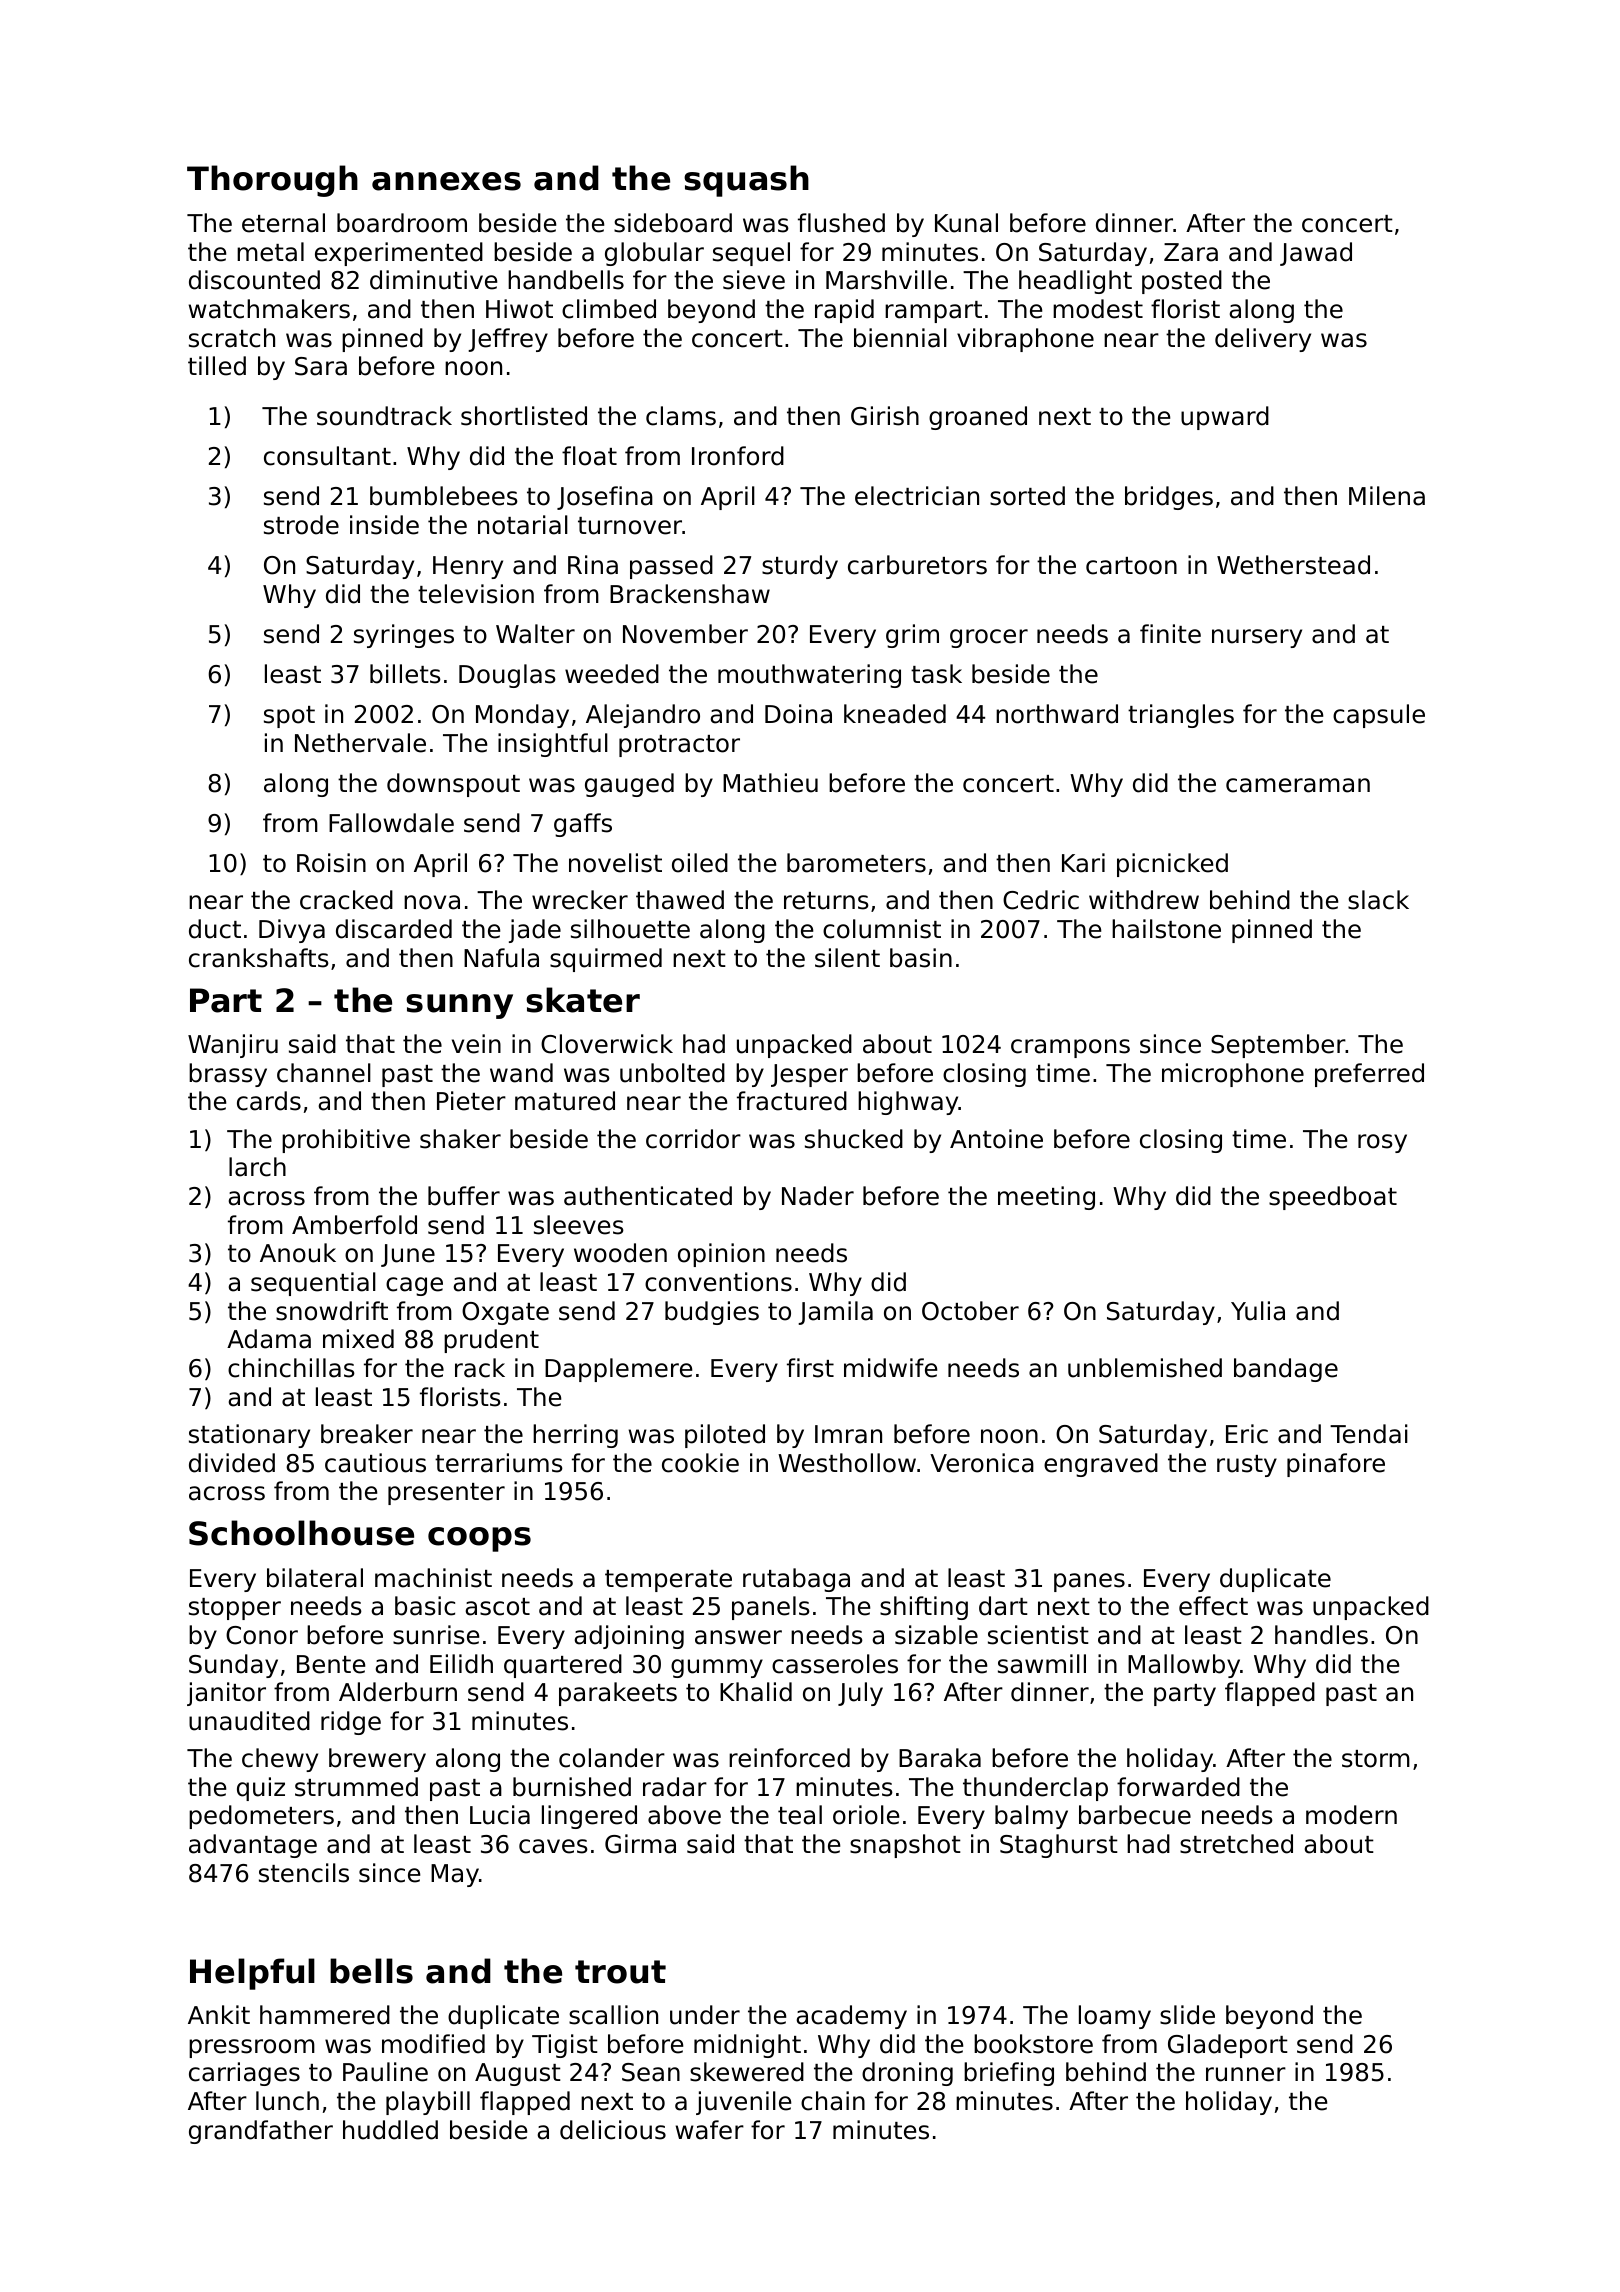  Describe the element at coordinates (1191, 252) in the document. I see `Zara` at that location.
